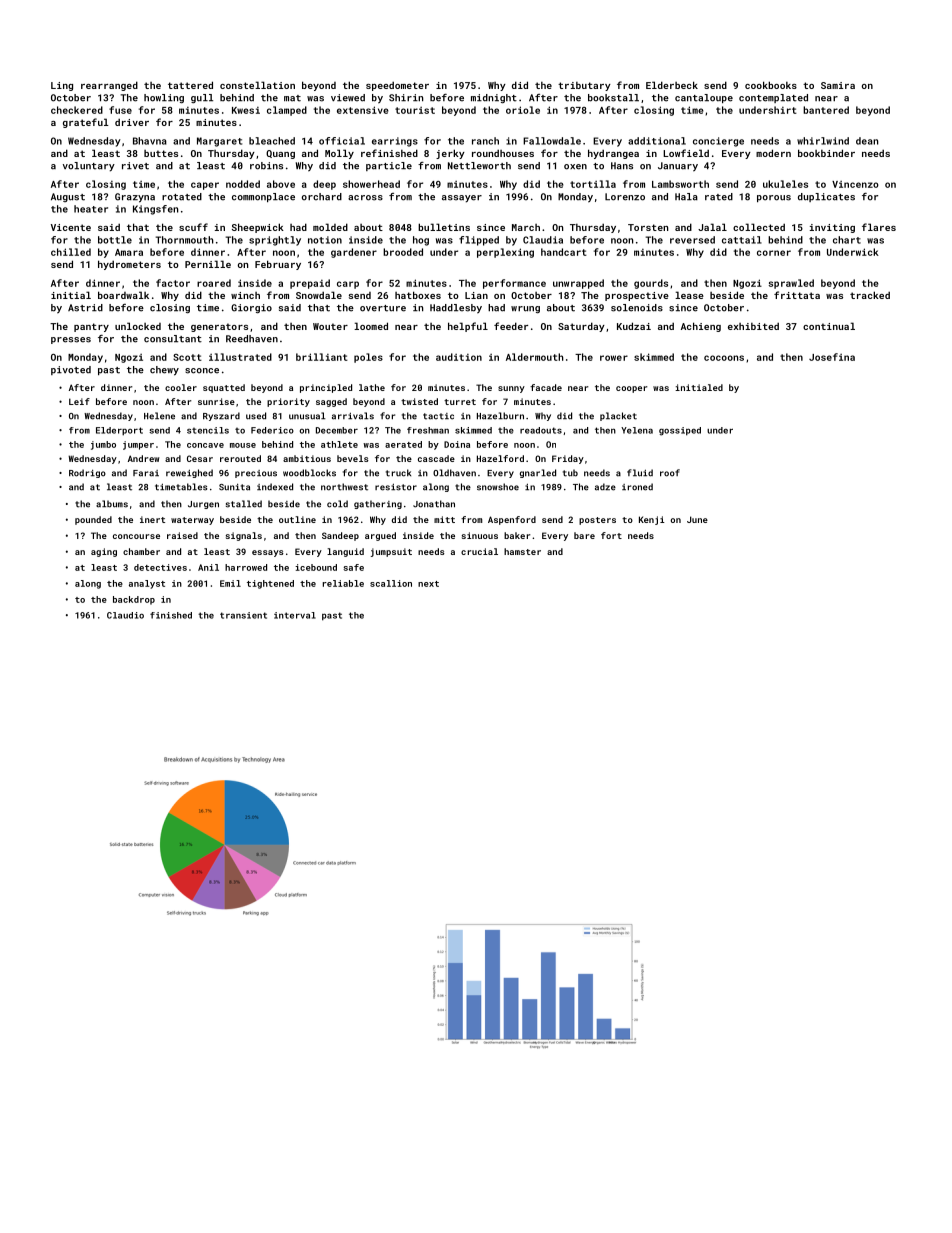 Image resolution: width=952 pixels, height=1233 pixels. What do you see at coordinates (436, 458) in the screenshot?
I see `cascade` at bounding box center [436, 458].
